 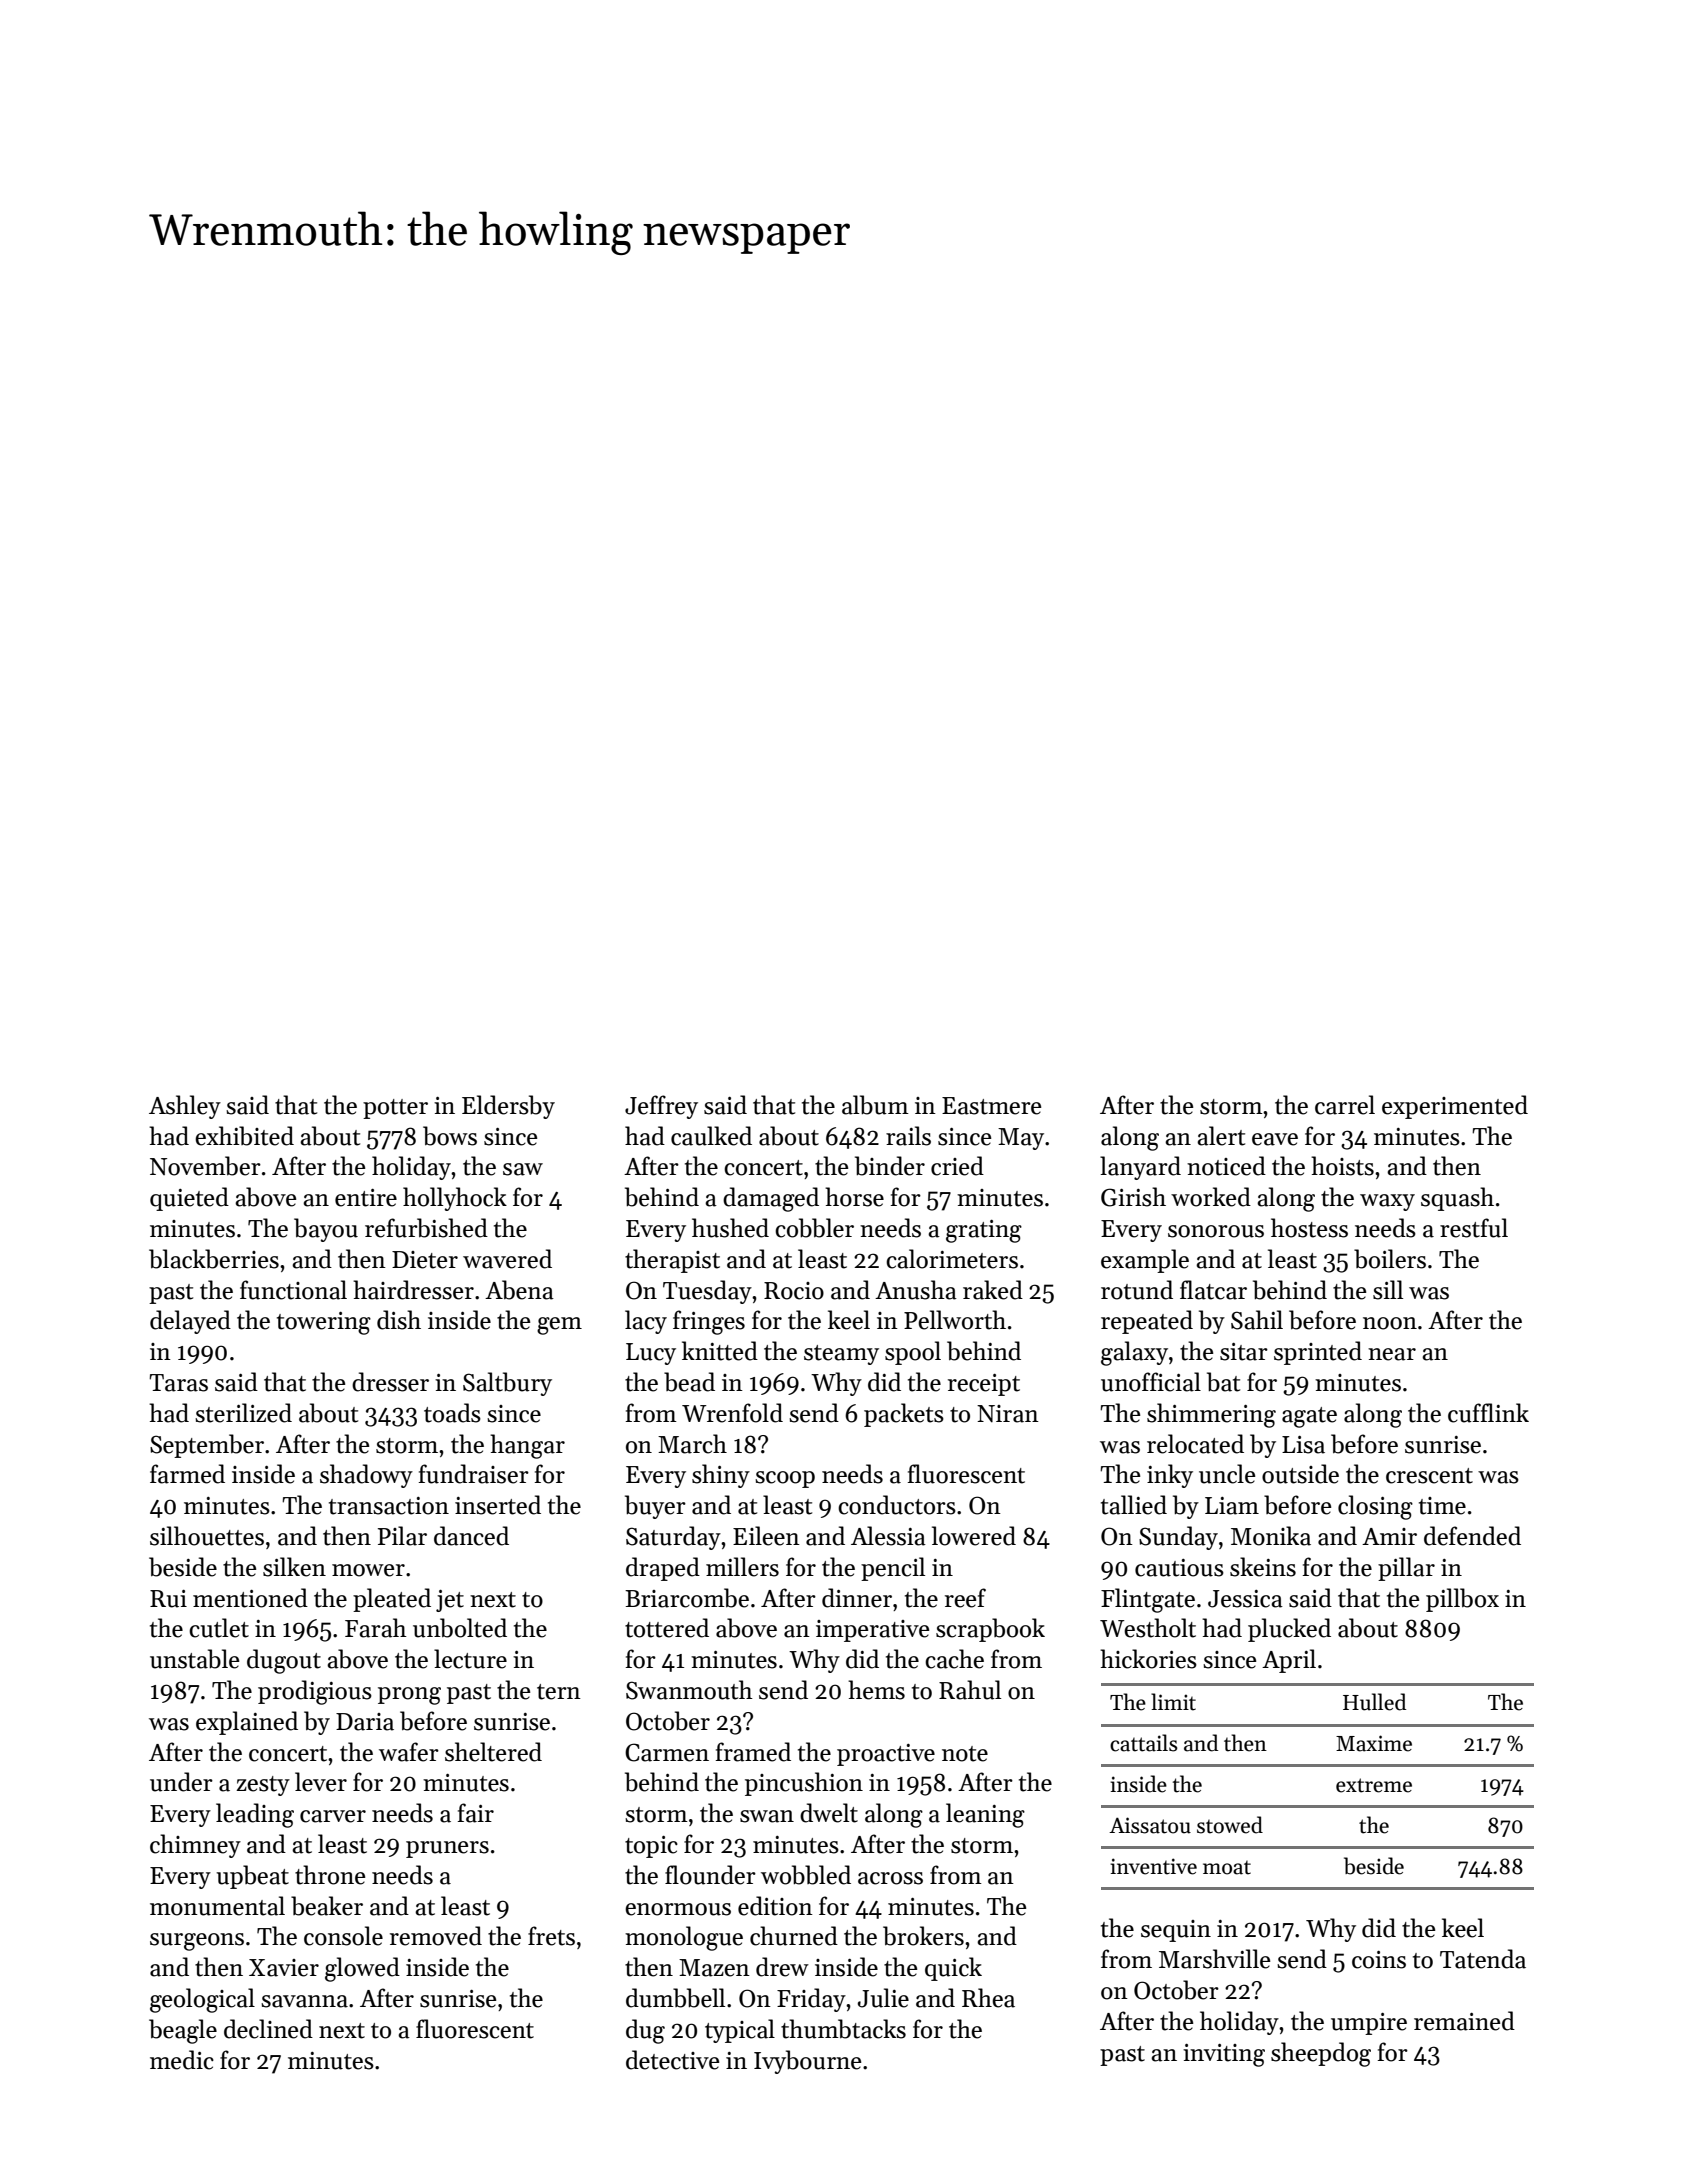 What do you see at coordinates (389, 1506) in the image?
I see `transaction` at bounding box center [389, 1506].
